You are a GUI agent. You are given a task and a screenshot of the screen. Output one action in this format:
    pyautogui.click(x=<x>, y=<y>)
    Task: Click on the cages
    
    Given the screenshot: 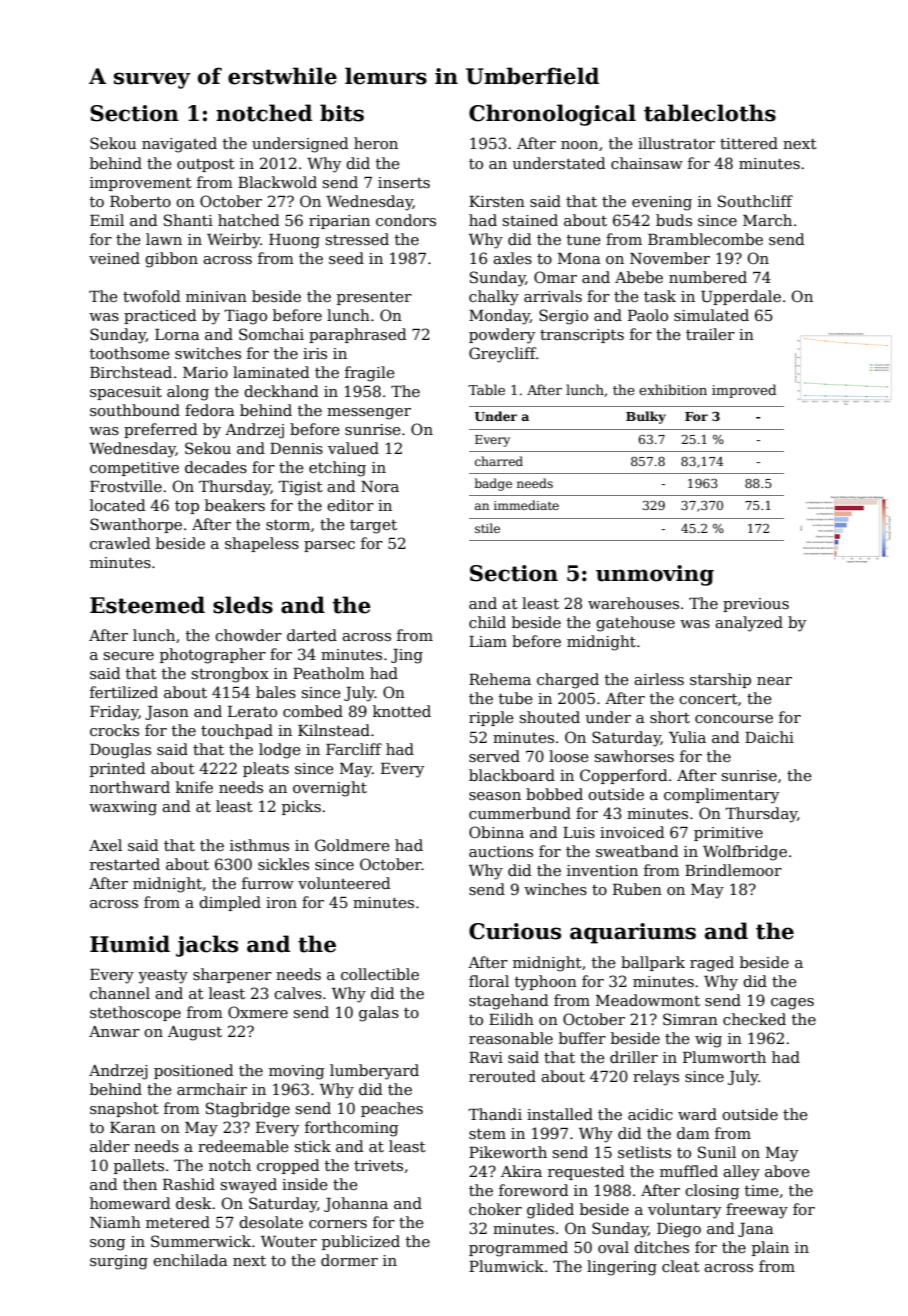 What is the action you would take?
    pyautogui.click(x=792, y=1004)
